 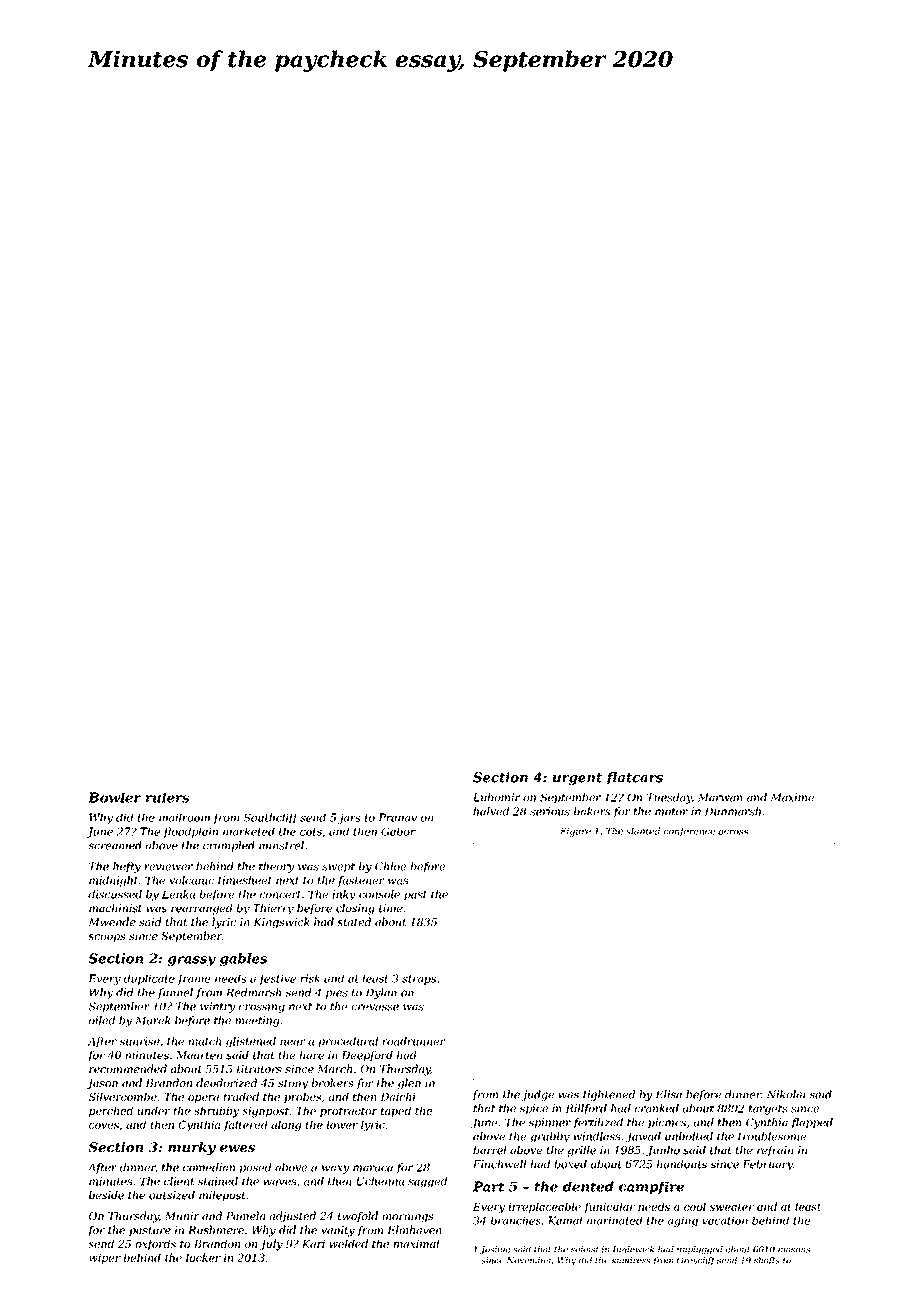 I want to click on brokers, so click(x=332, y=1082).
